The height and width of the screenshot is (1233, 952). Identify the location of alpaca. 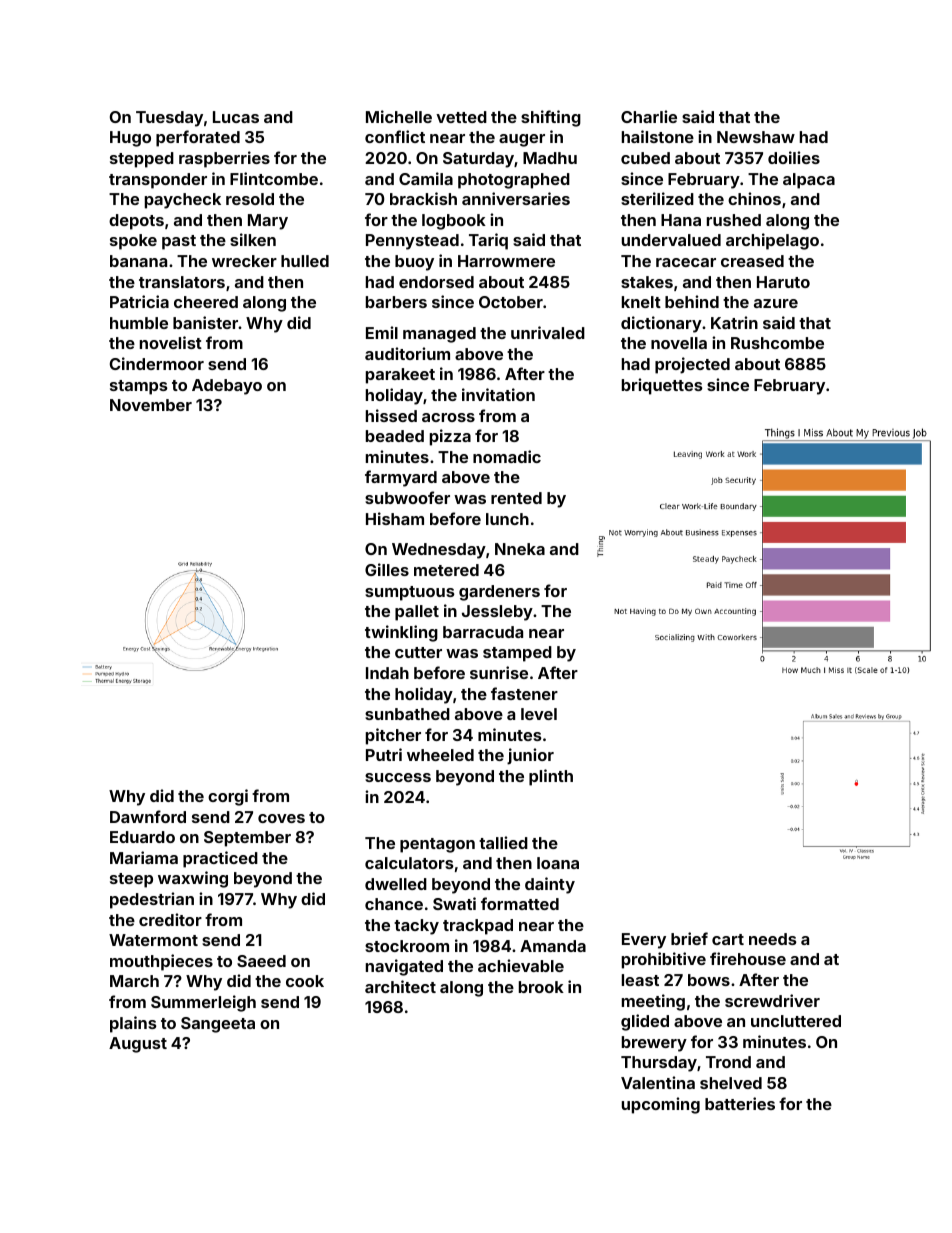
(809, 181).
